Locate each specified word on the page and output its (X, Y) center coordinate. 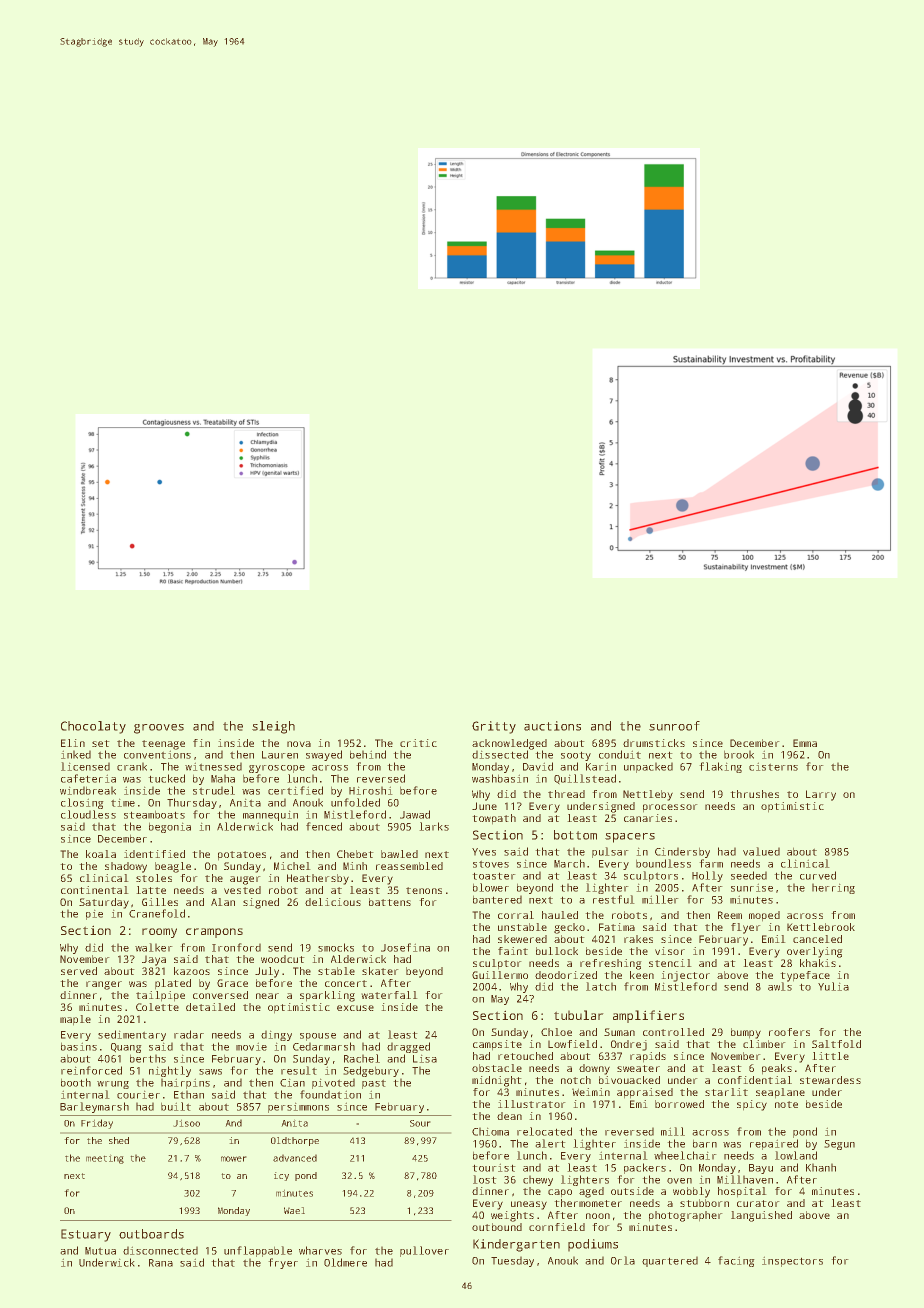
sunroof (674, 726)
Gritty (494, 727)
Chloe (556, 1032)
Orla (623, 1260)
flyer (746, 928)
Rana (161, 1263)
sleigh (273, 727)
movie (251, 1046)
